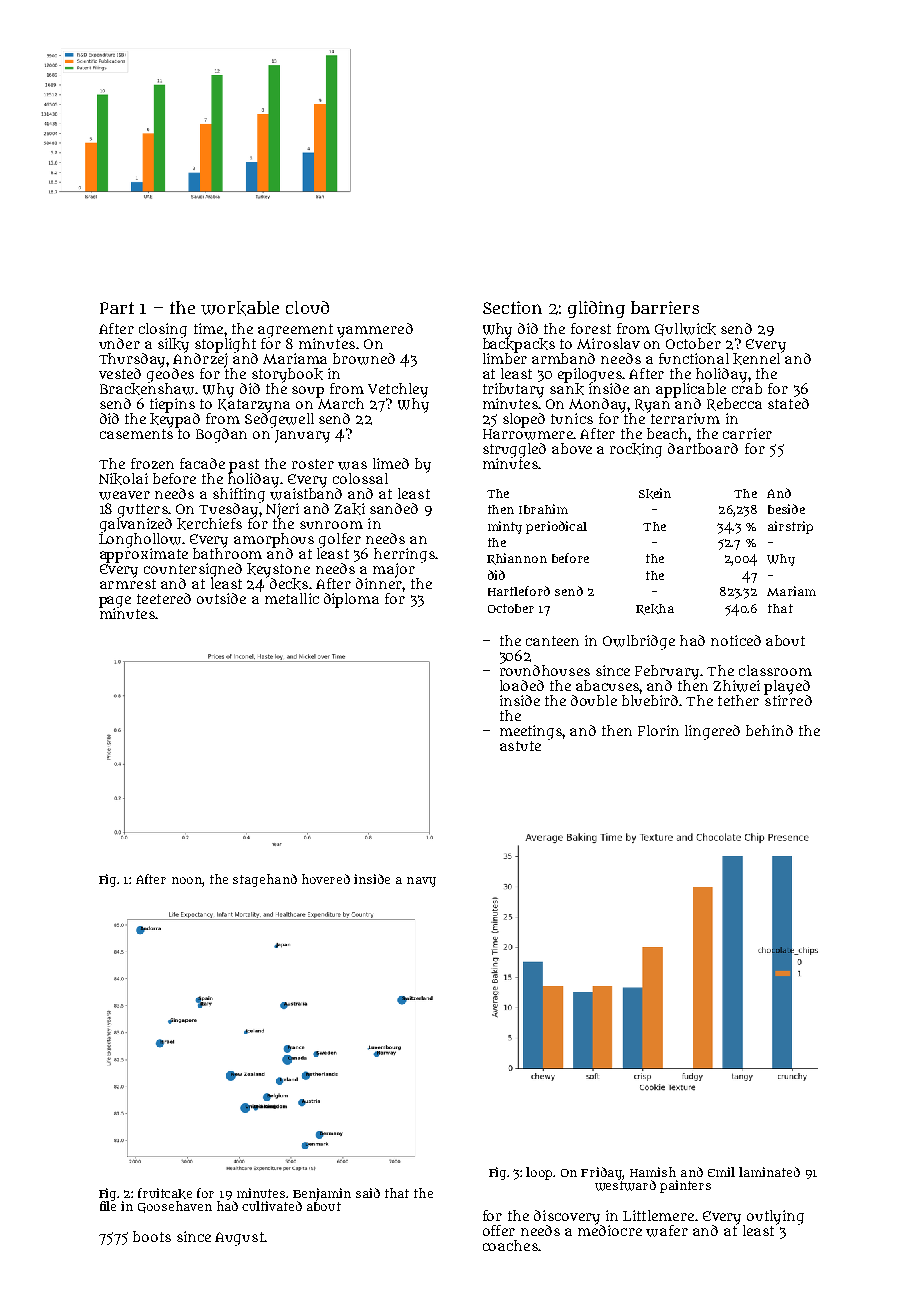 Image resolution: width=924 pixels, height=1308 pixels. Describe the element at coordinates (136, 434) in the screenshot. I see `casements` at that location.
